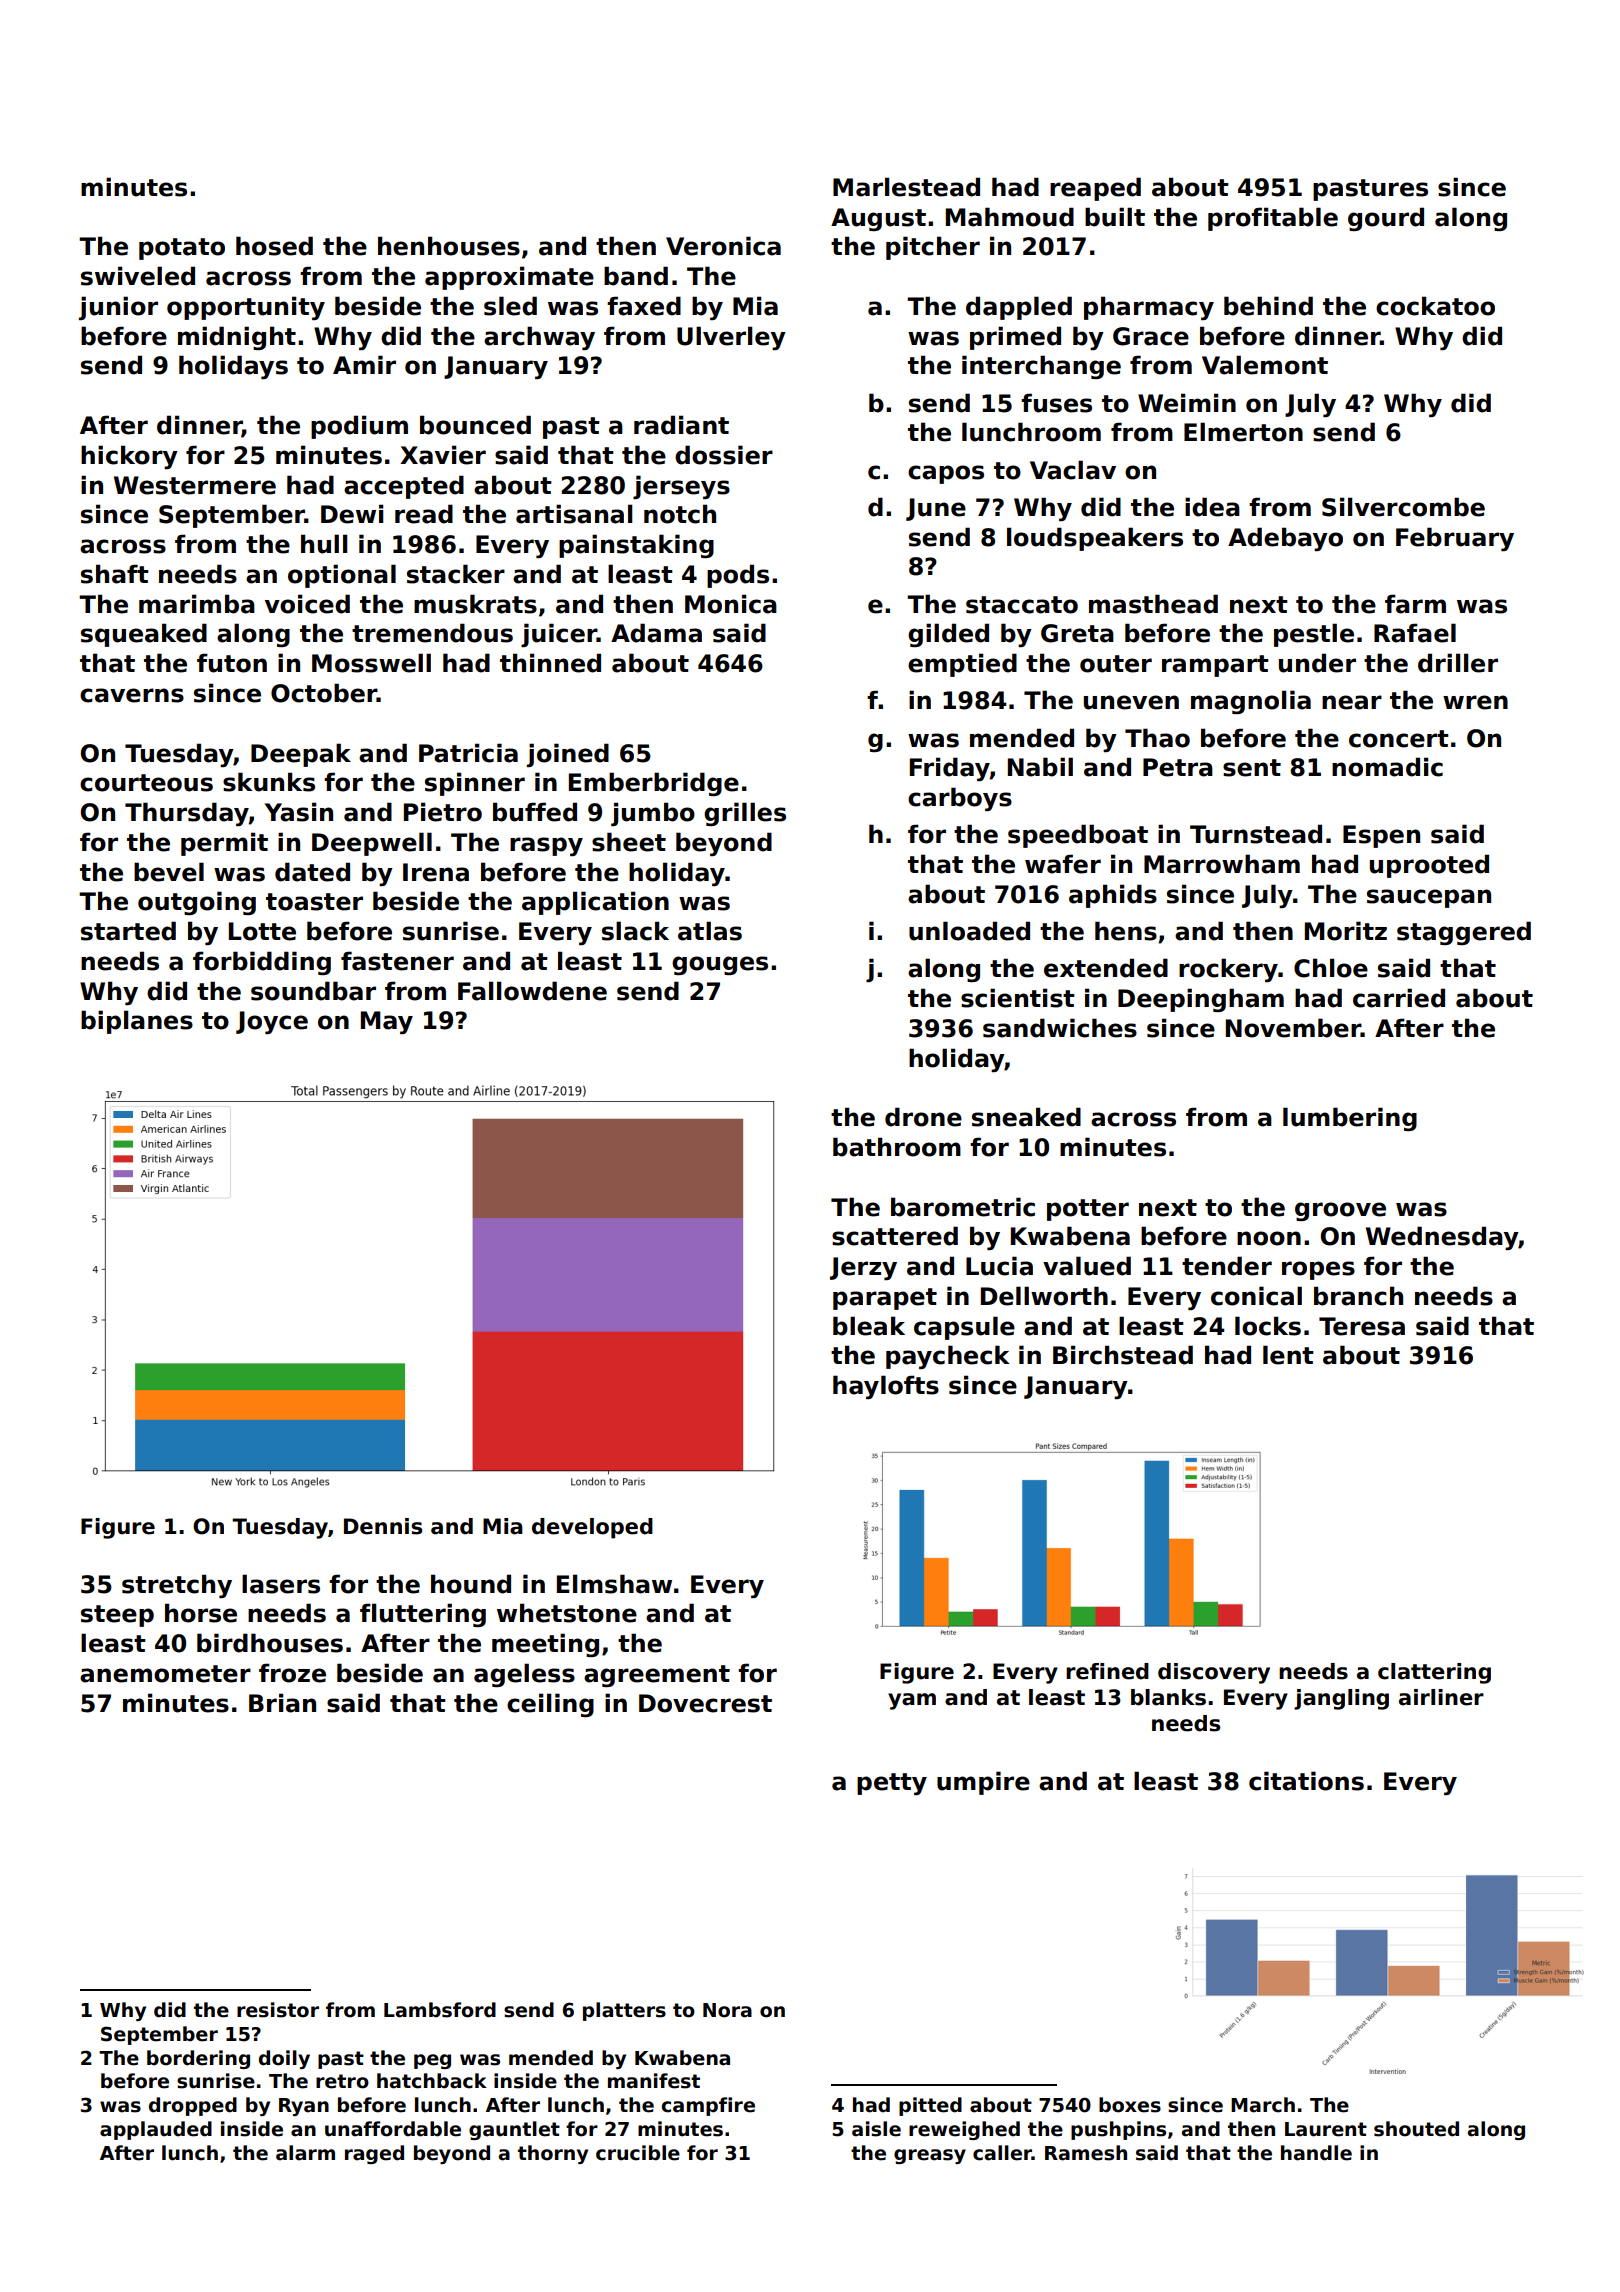 The image size is (1620, 2292). Describe the element at coordinates (1386, 219) in the document. I see `gourd` at that location.
